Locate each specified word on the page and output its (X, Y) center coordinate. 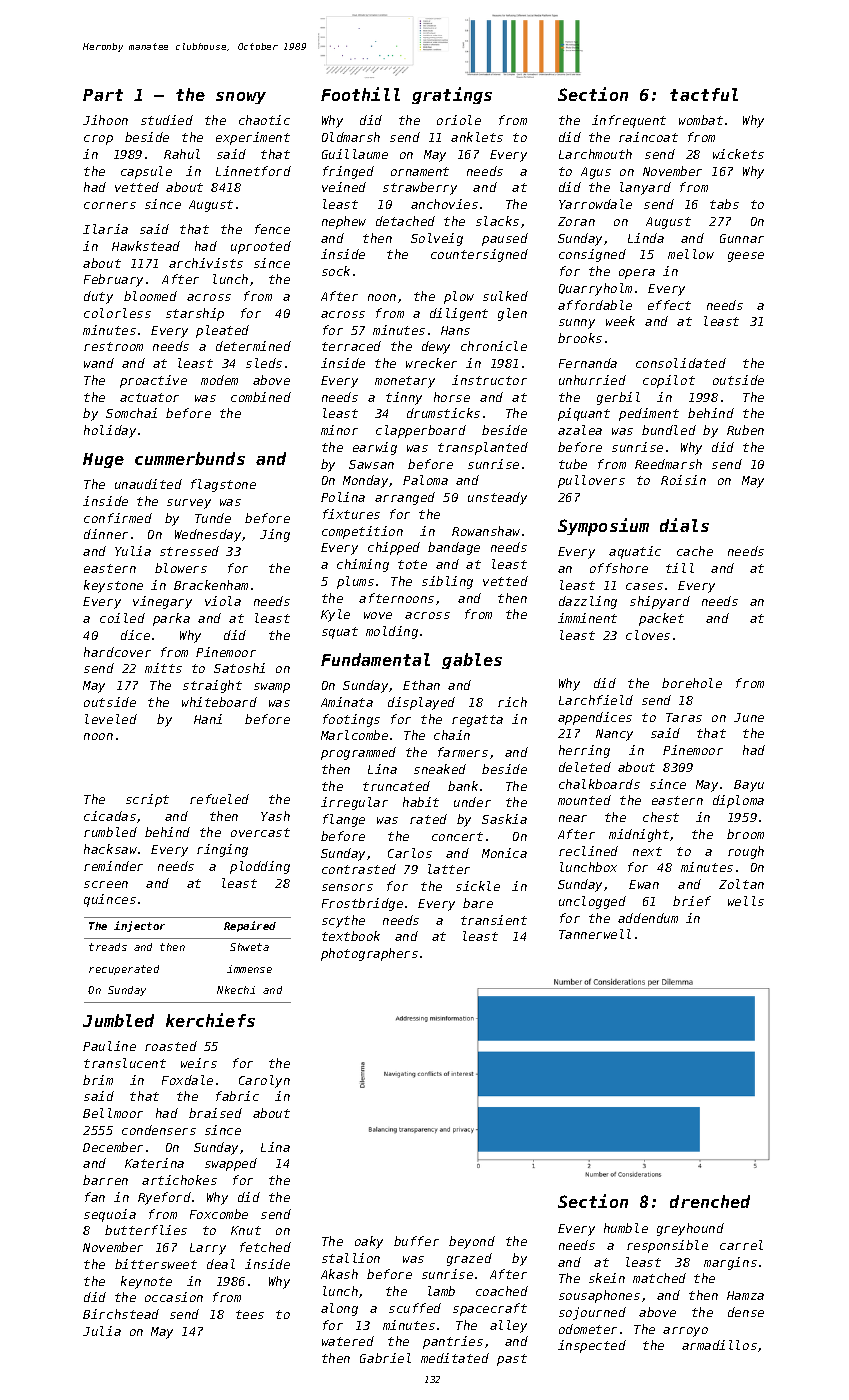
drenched (710, 1201)
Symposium (603, 527)
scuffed (415, 1308)
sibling (447, 582)
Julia (102, 1331)
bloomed (150, 296)
